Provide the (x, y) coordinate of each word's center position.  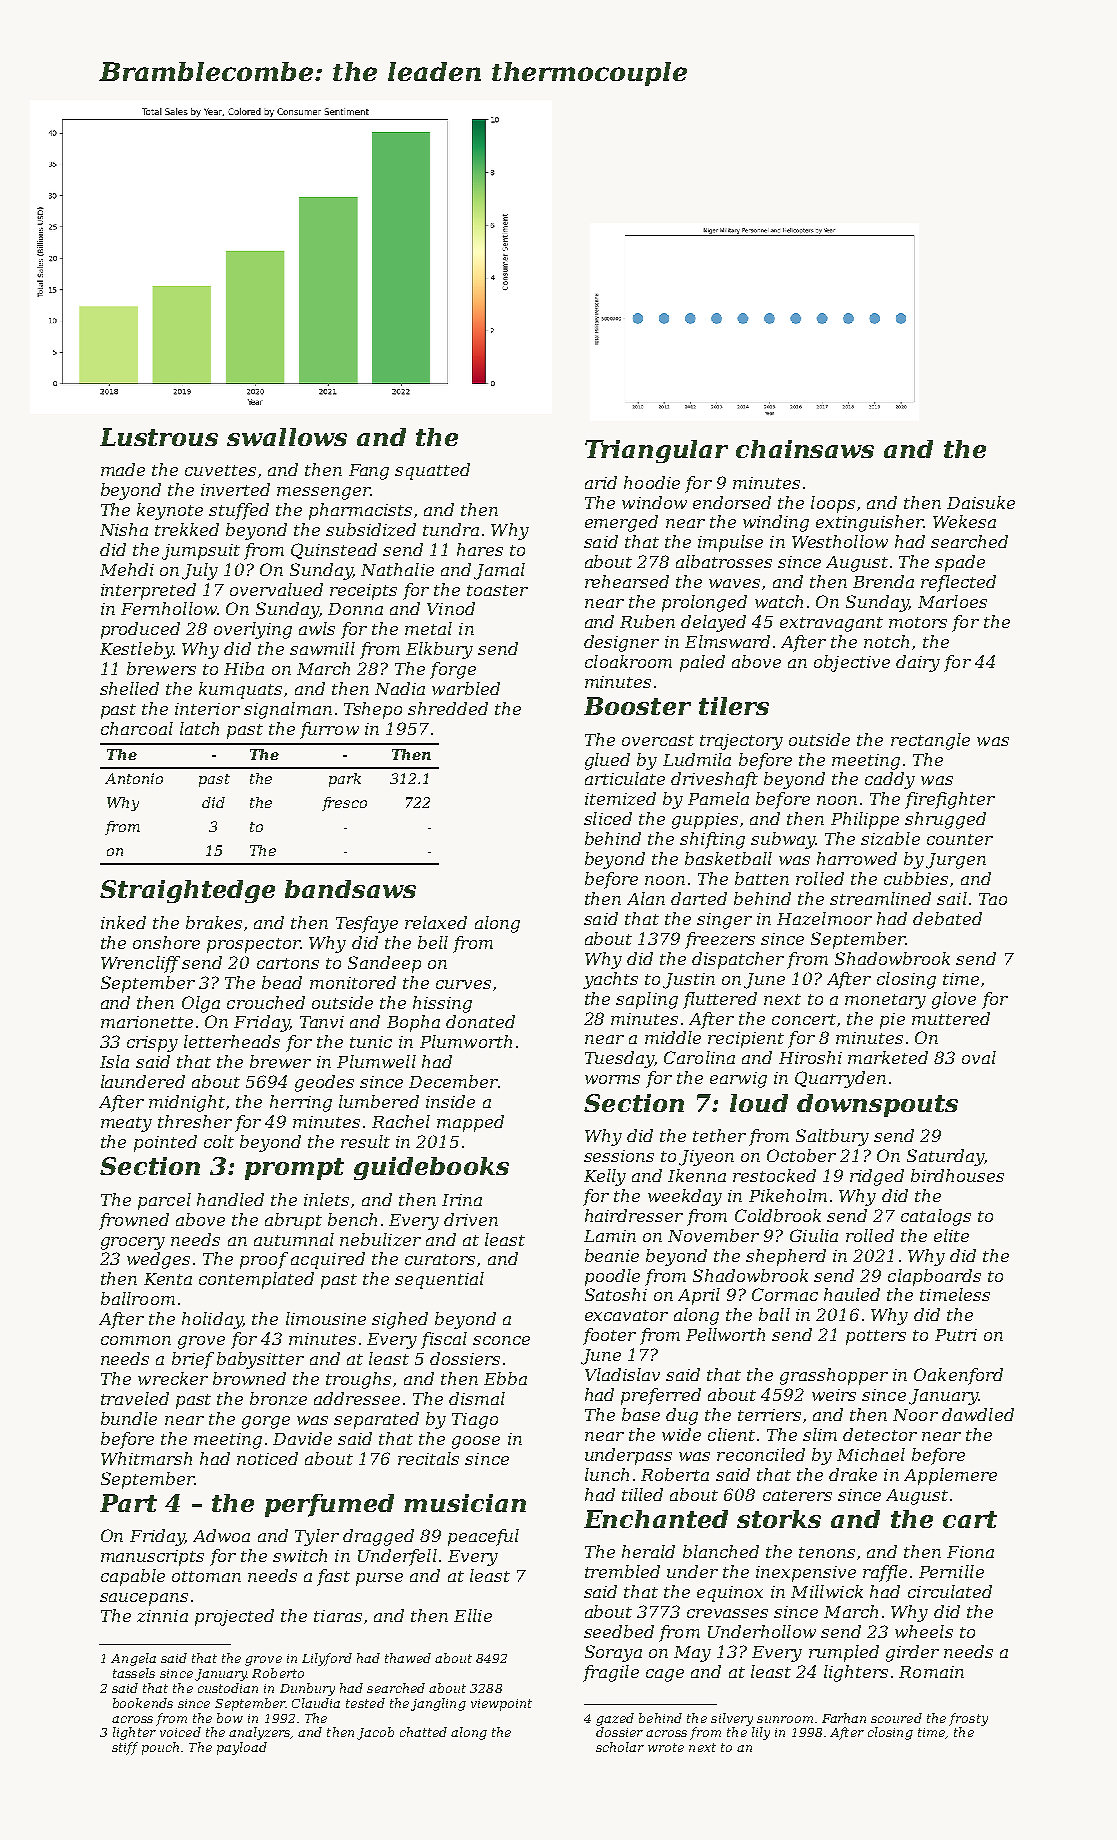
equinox (730, 1594)
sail (952, 898)
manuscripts (152, 1558)
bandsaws (350, 889)
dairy (918, 663)
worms (612, 1079)
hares (480, 549)
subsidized (371, 529)
